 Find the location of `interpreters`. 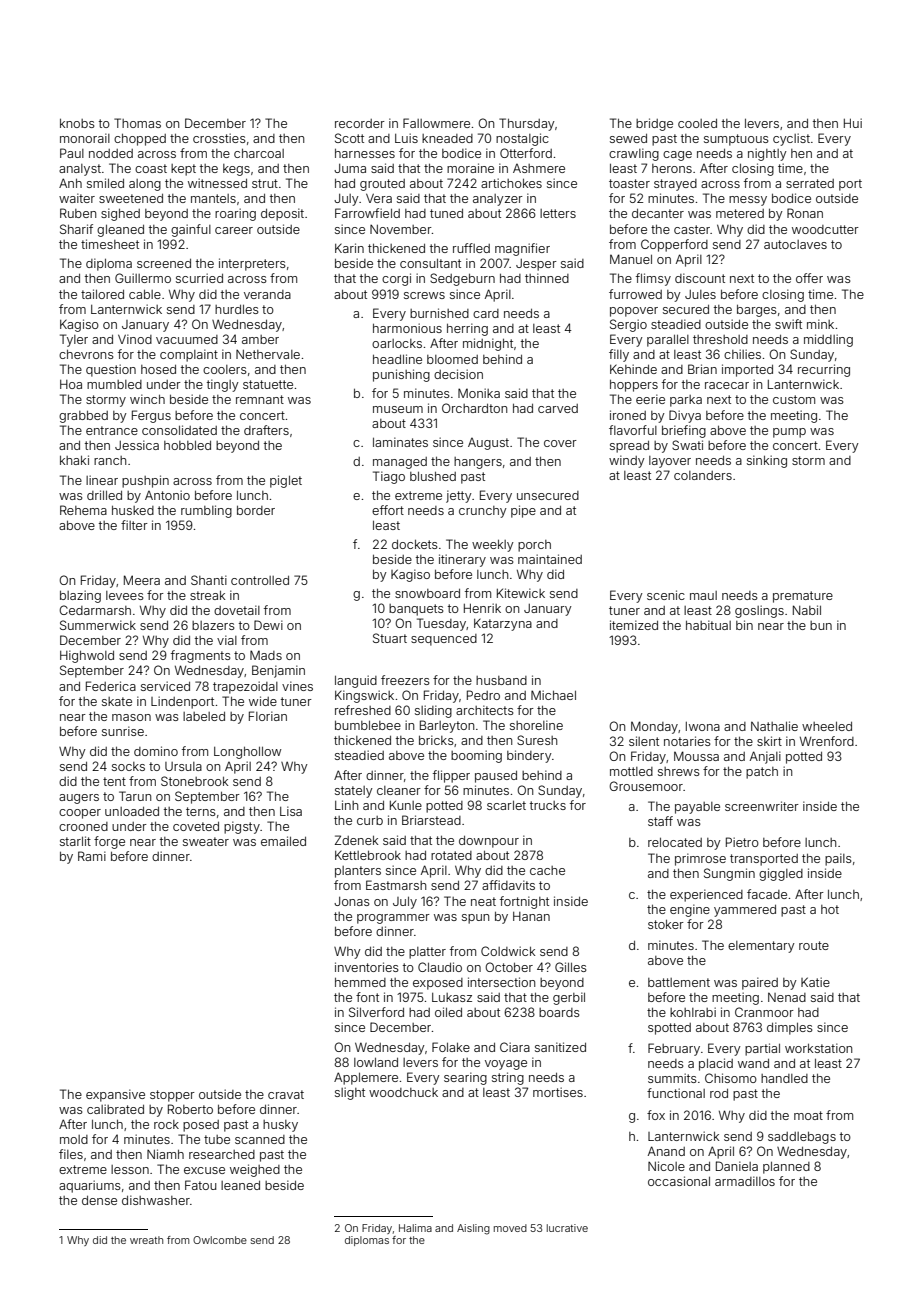

interpreters is located at coordinates (252, 264).
